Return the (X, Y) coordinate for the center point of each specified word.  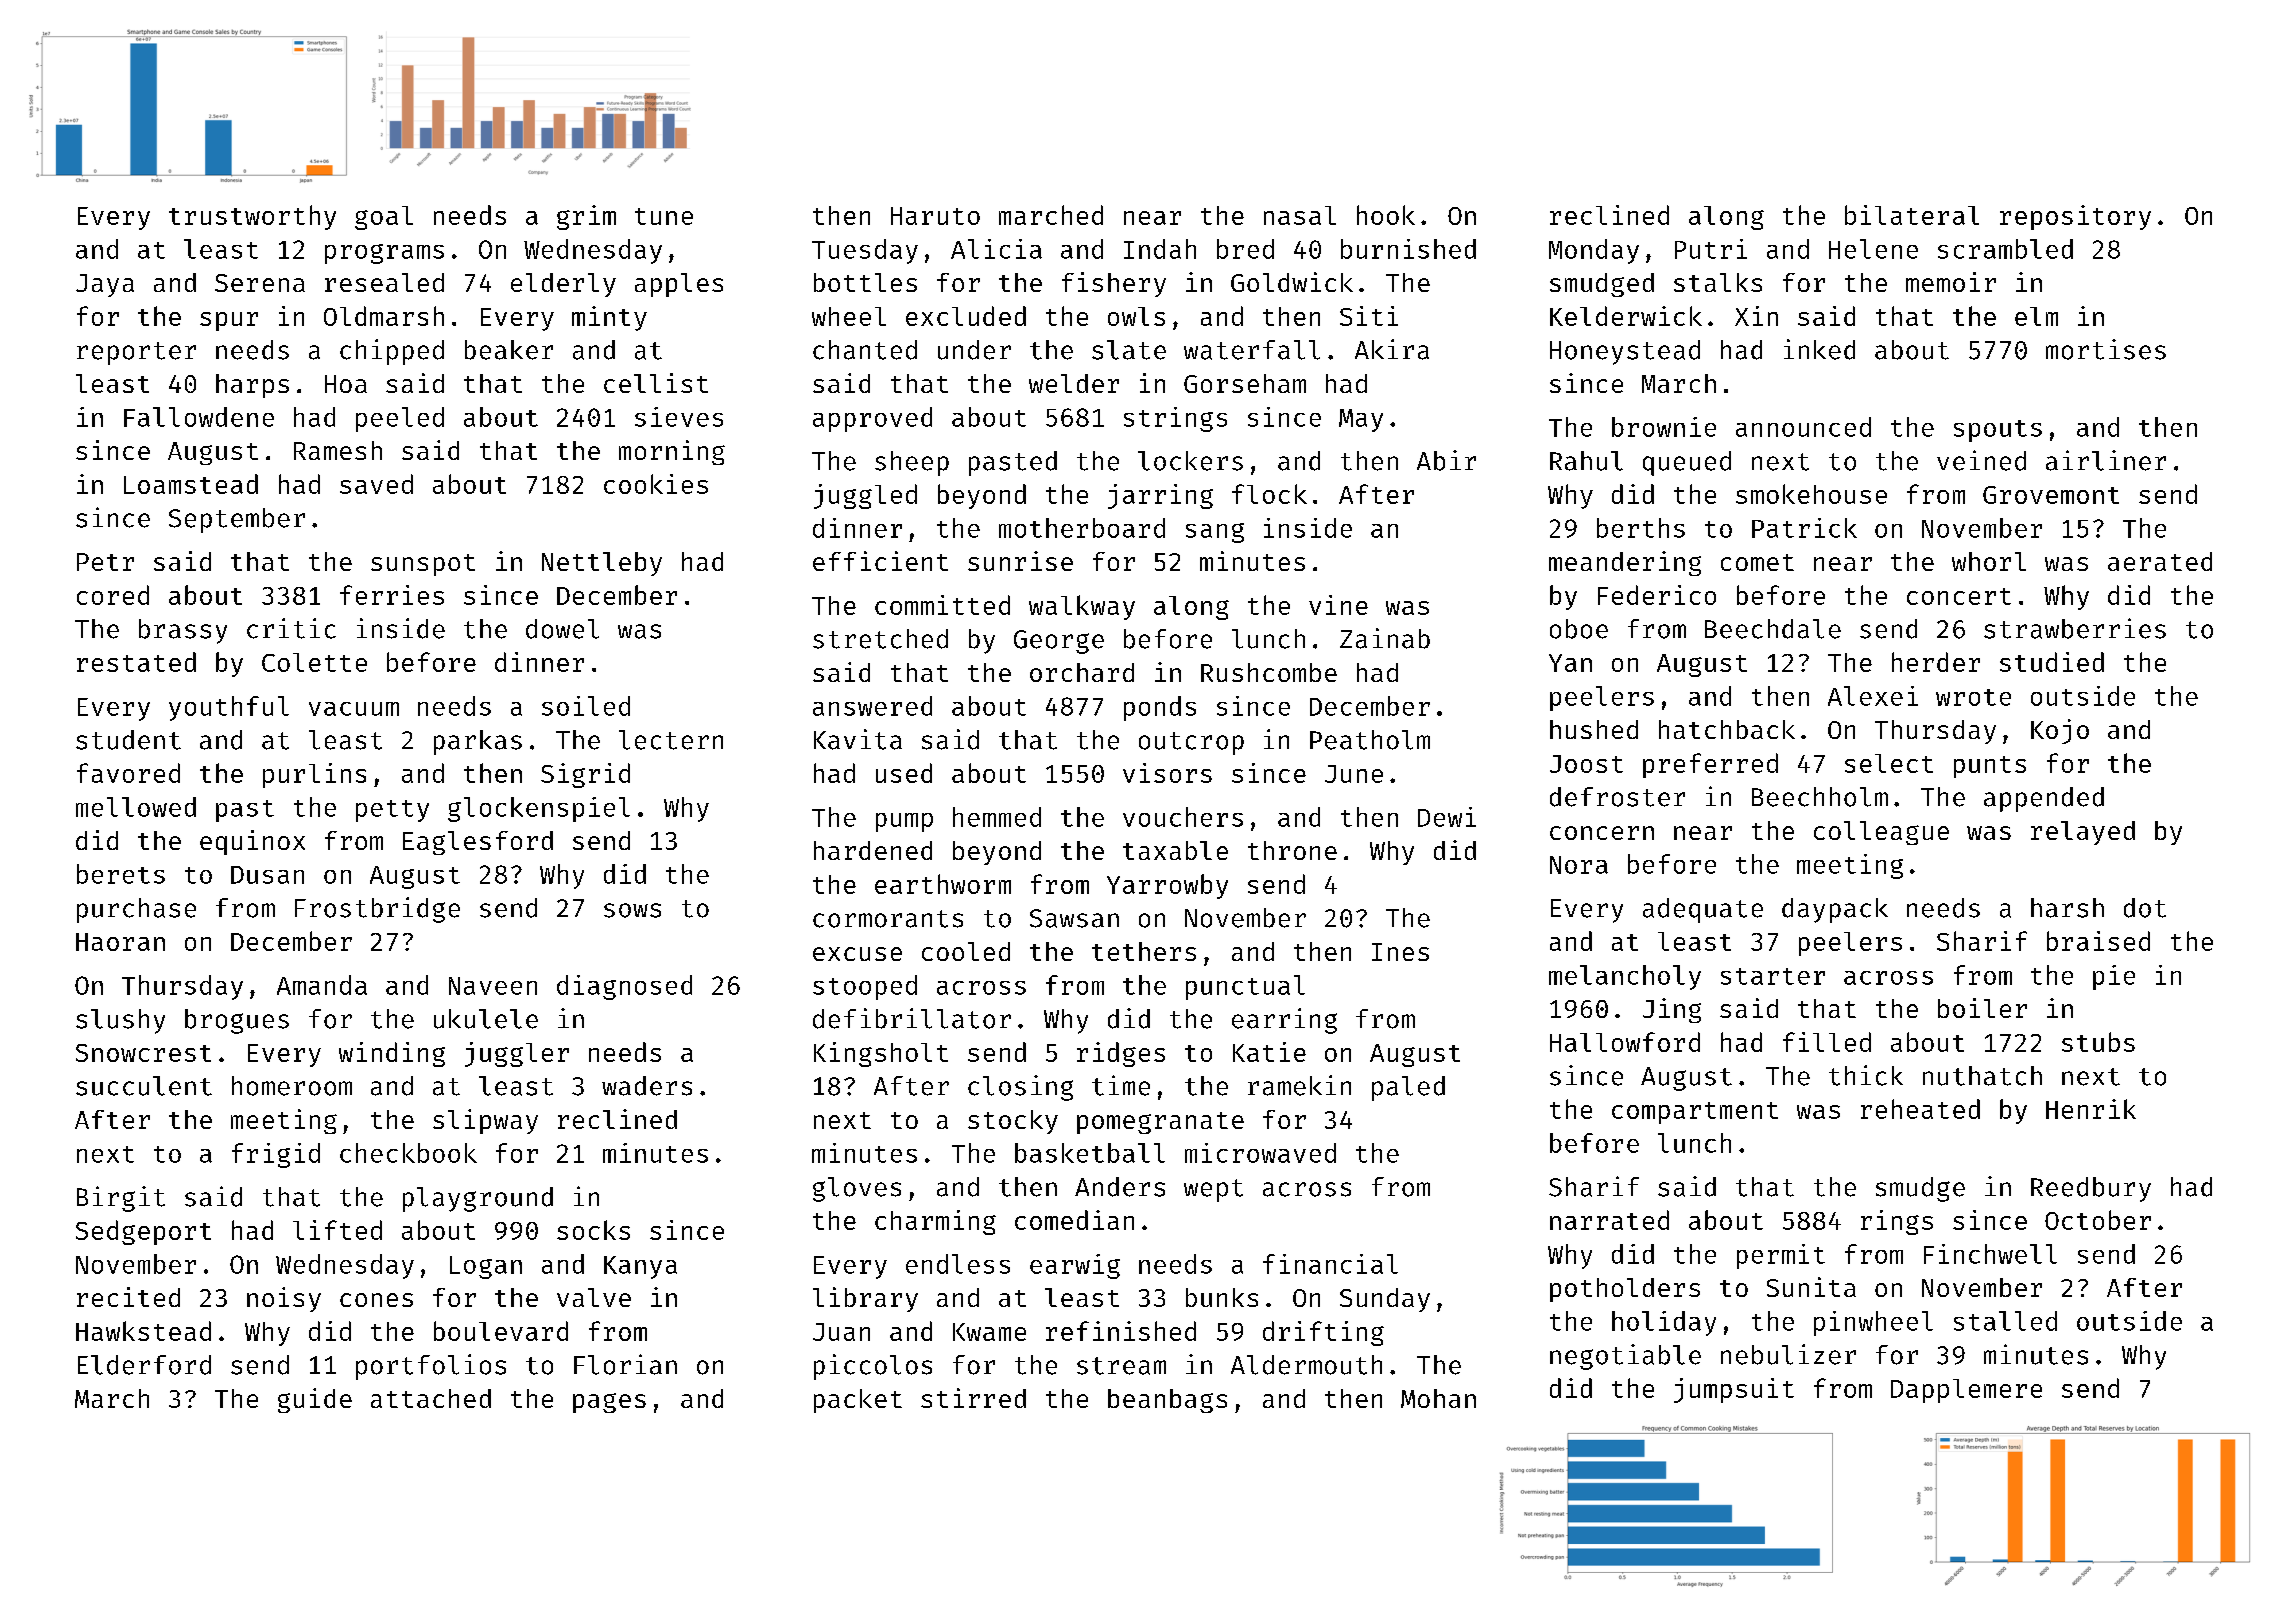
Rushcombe (1269, 672)
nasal (1300, 215)
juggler (517, 1054)
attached (431, 1398)
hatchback (1727, 729)
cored (113, 595)
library (865, 1299)
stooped (865, 987)
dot (2145, 908)
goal (384, 218)
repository (2075, 217)
